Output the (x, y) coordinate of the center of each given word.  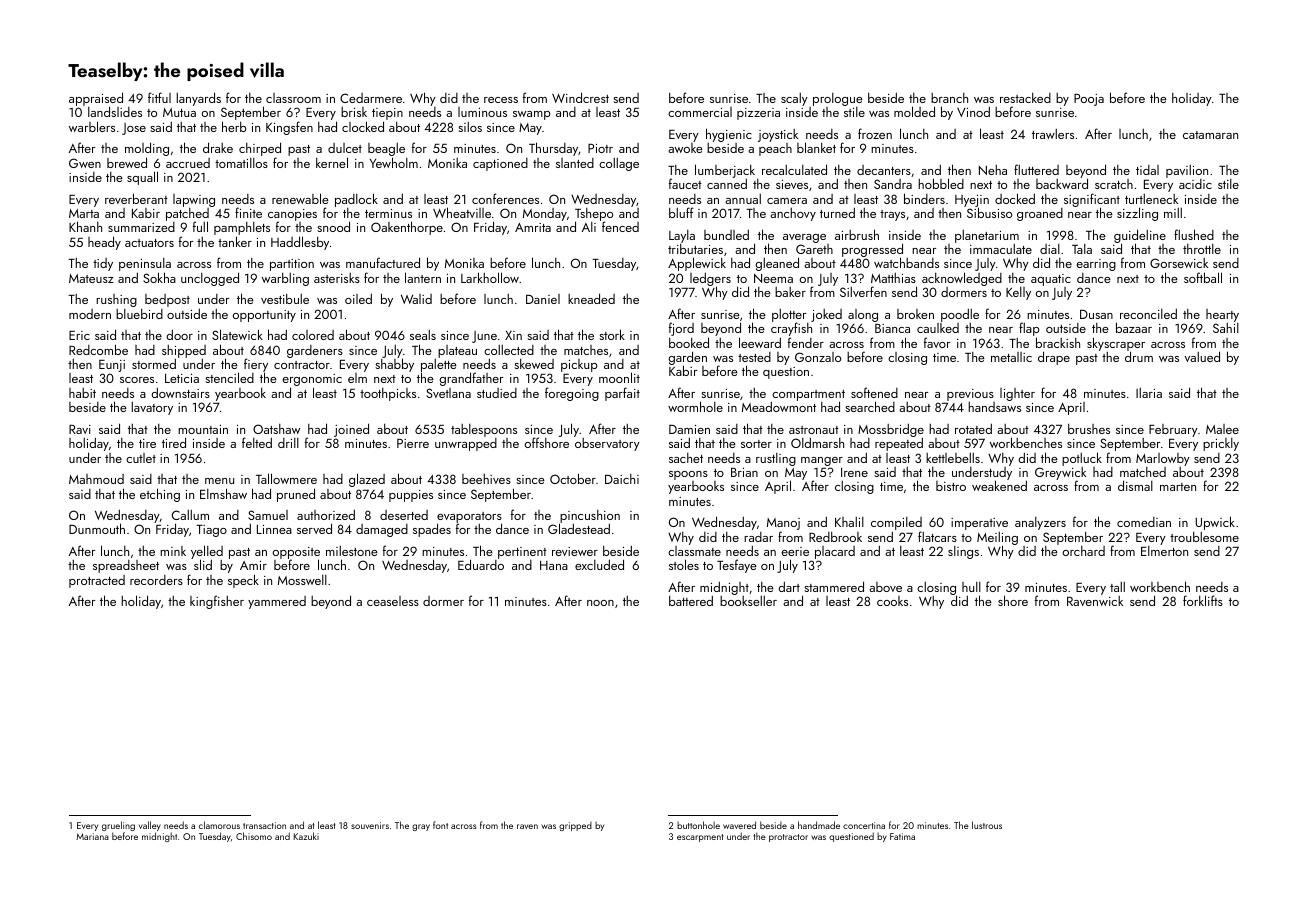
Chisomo (254, 836)
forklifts (1203, 600)
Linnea (274, 529)
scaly (794, 99)
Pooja (1089, 100)
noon (600, 603)
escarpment (700, 838)
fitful (159, 97)
